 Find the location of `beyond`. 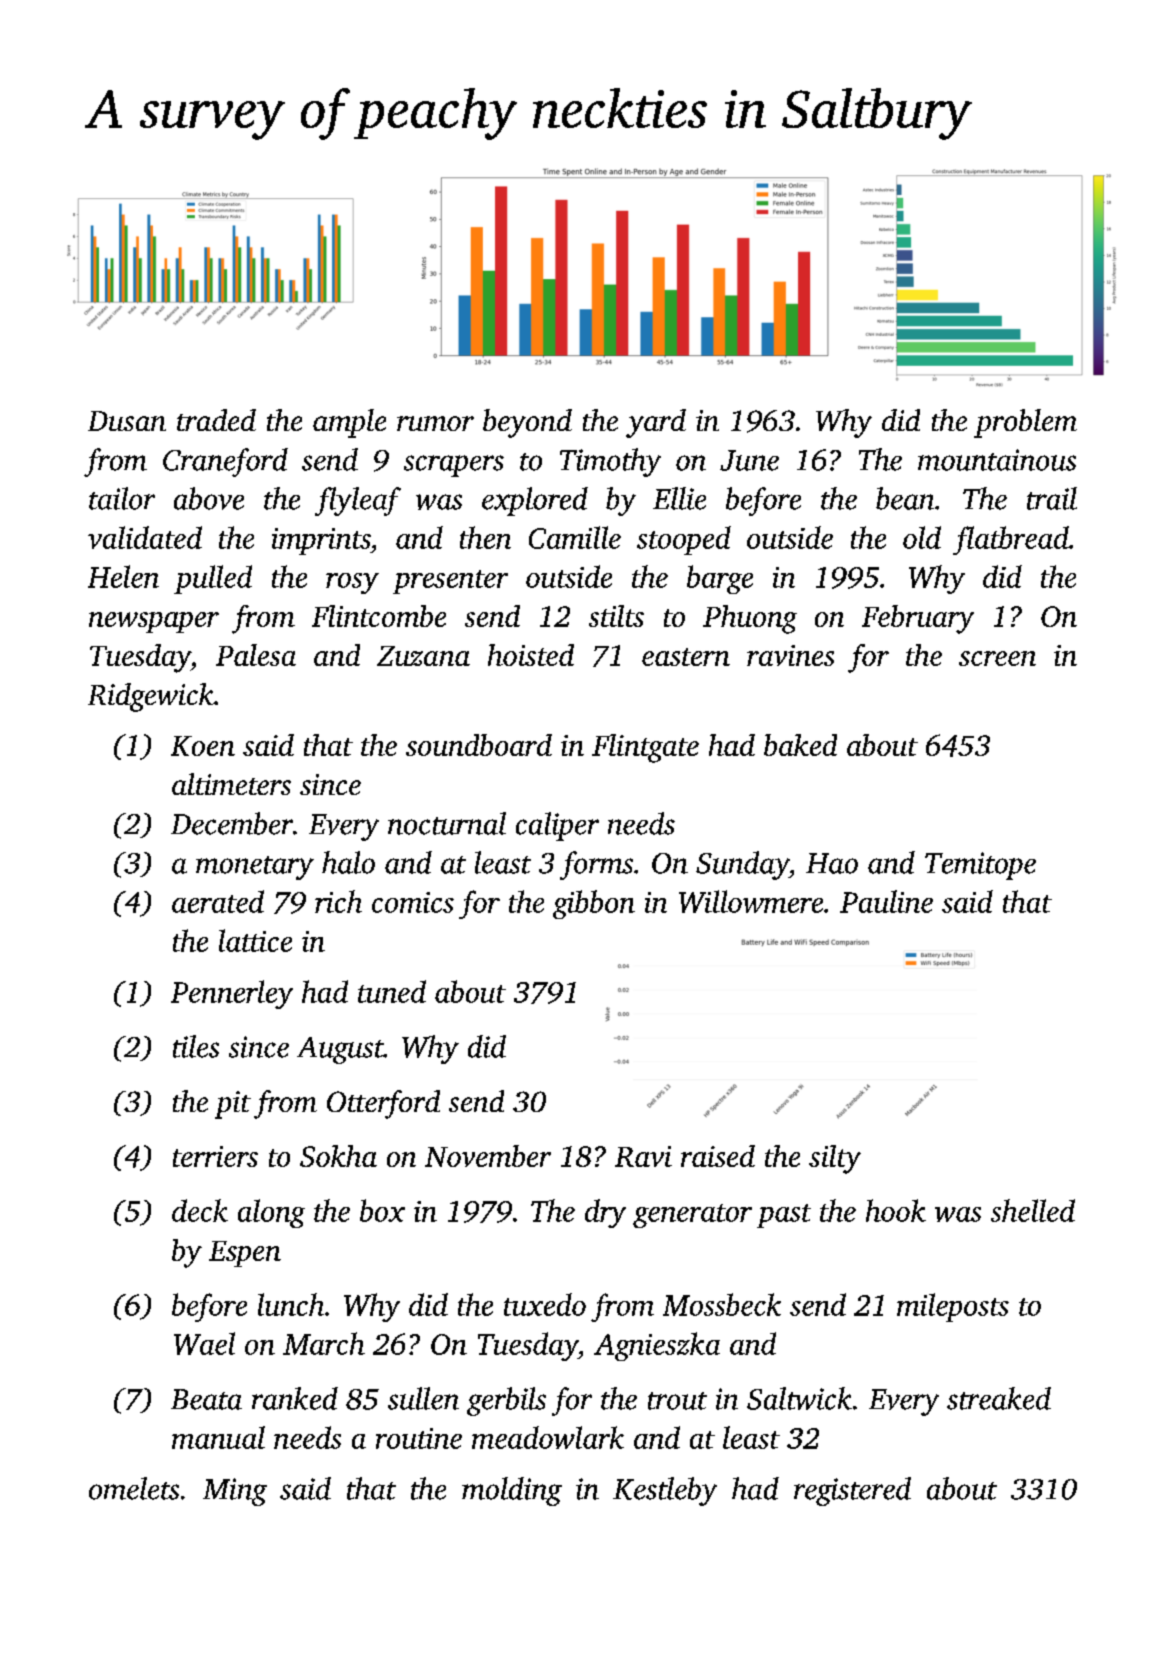

beyond is located at coordinates (527, 423).
